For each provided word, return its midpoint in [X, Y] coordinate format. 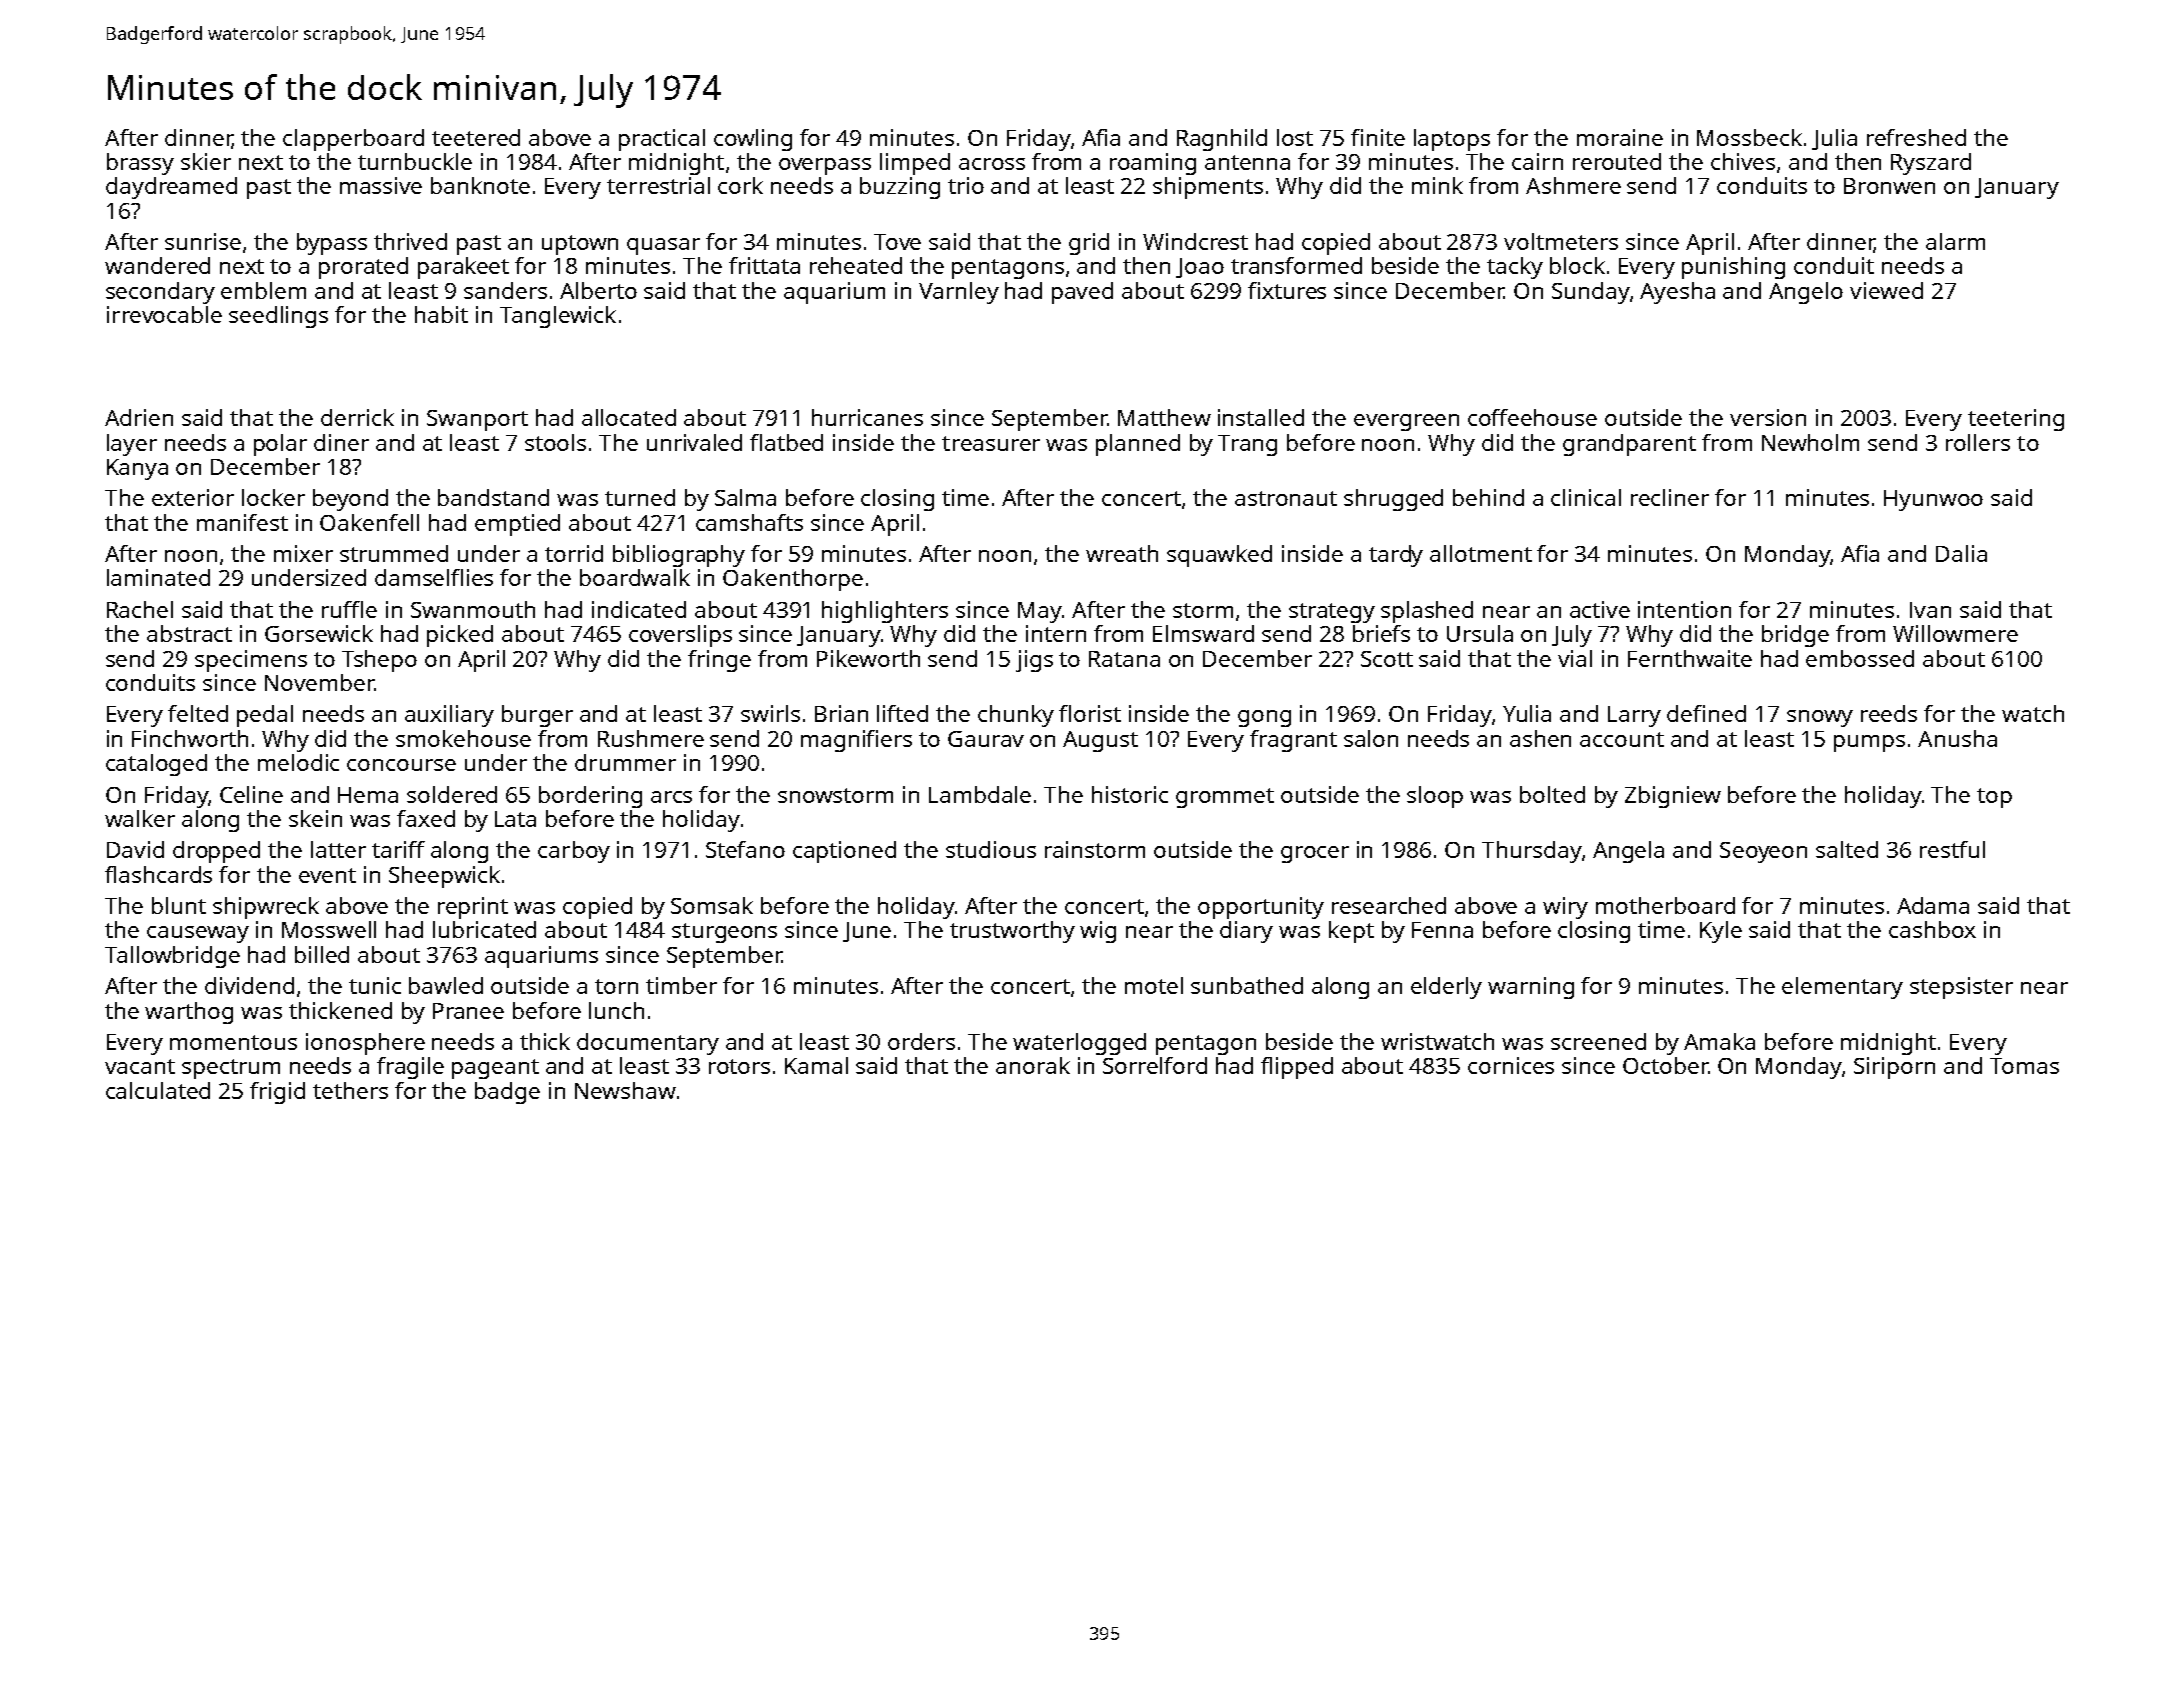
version [1768, 417]
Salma [745, 497]
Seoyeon [1763, 852]
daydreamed [171, 188]
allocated [629, 417]
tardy [1396, 556]
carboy [574, 852]
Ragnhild [1222, 140]
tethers [350, 1090]
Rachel [140, 609]
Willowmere [1955, 633]
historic [1130, 794]
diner [341, 442]
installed [1261, 417]
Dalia [1961, 553]
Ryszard [1931, 164]
